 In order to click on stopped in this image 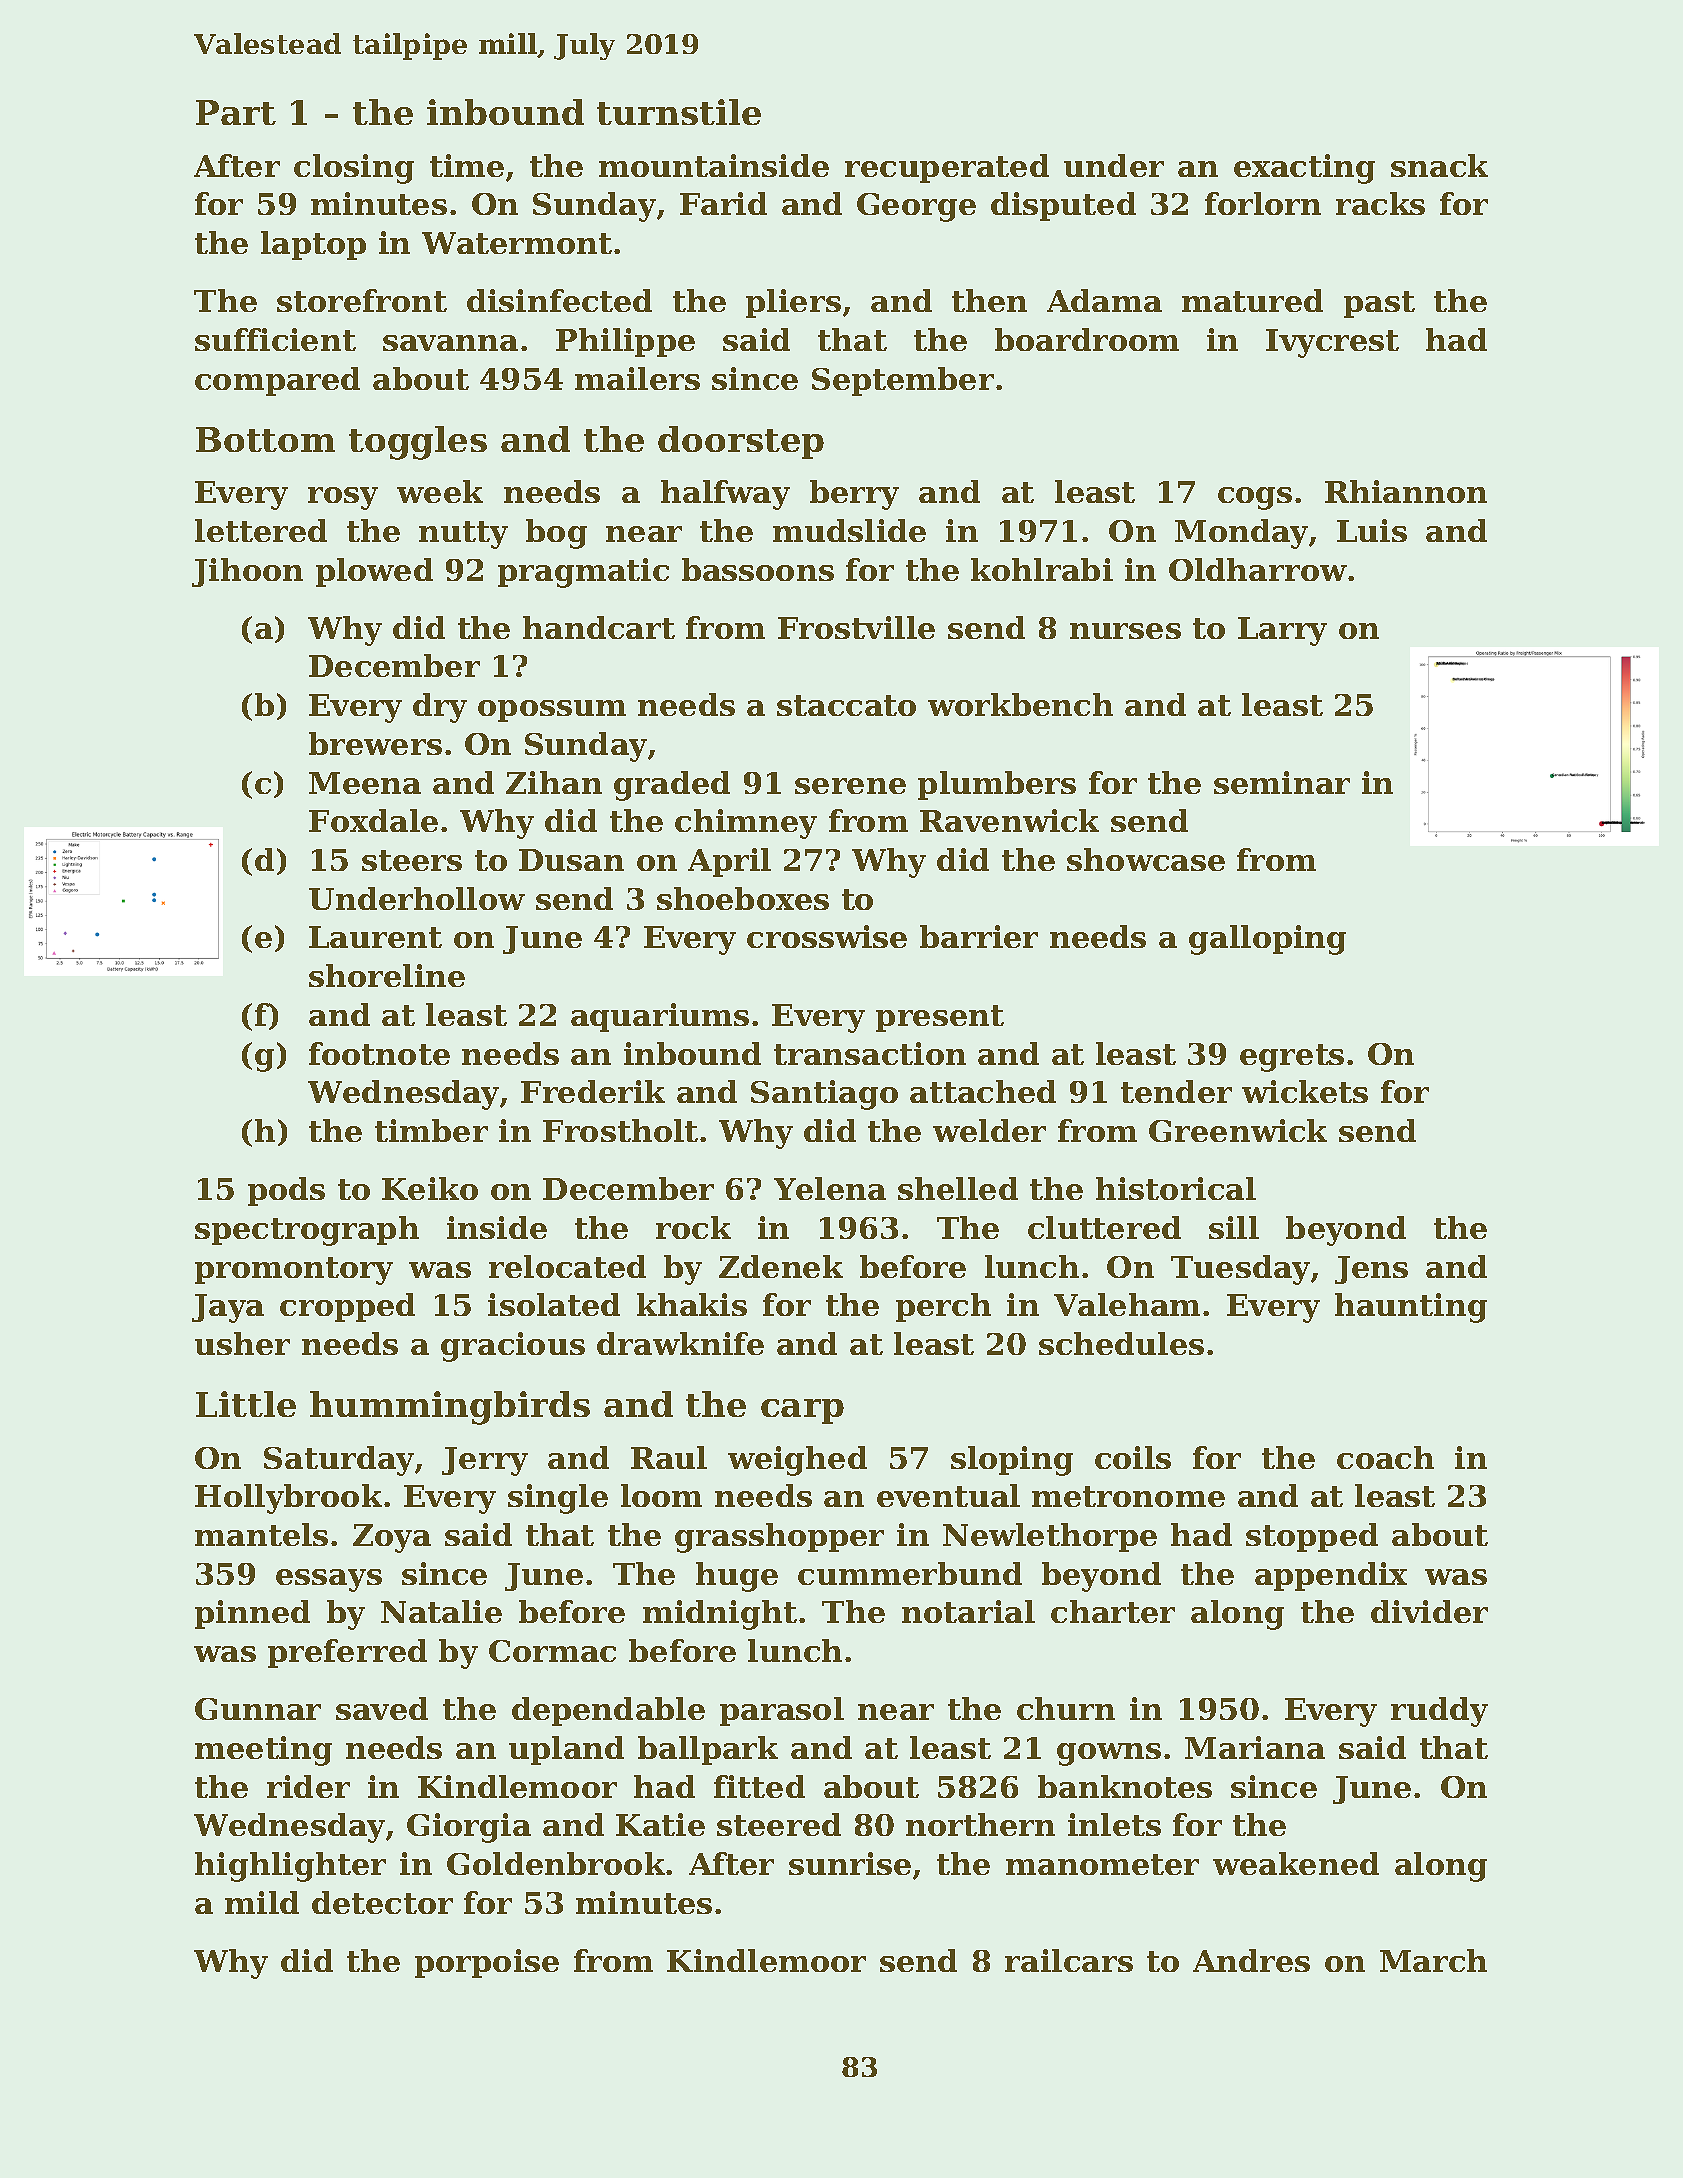, I will do `click(1312, 1537)`.
